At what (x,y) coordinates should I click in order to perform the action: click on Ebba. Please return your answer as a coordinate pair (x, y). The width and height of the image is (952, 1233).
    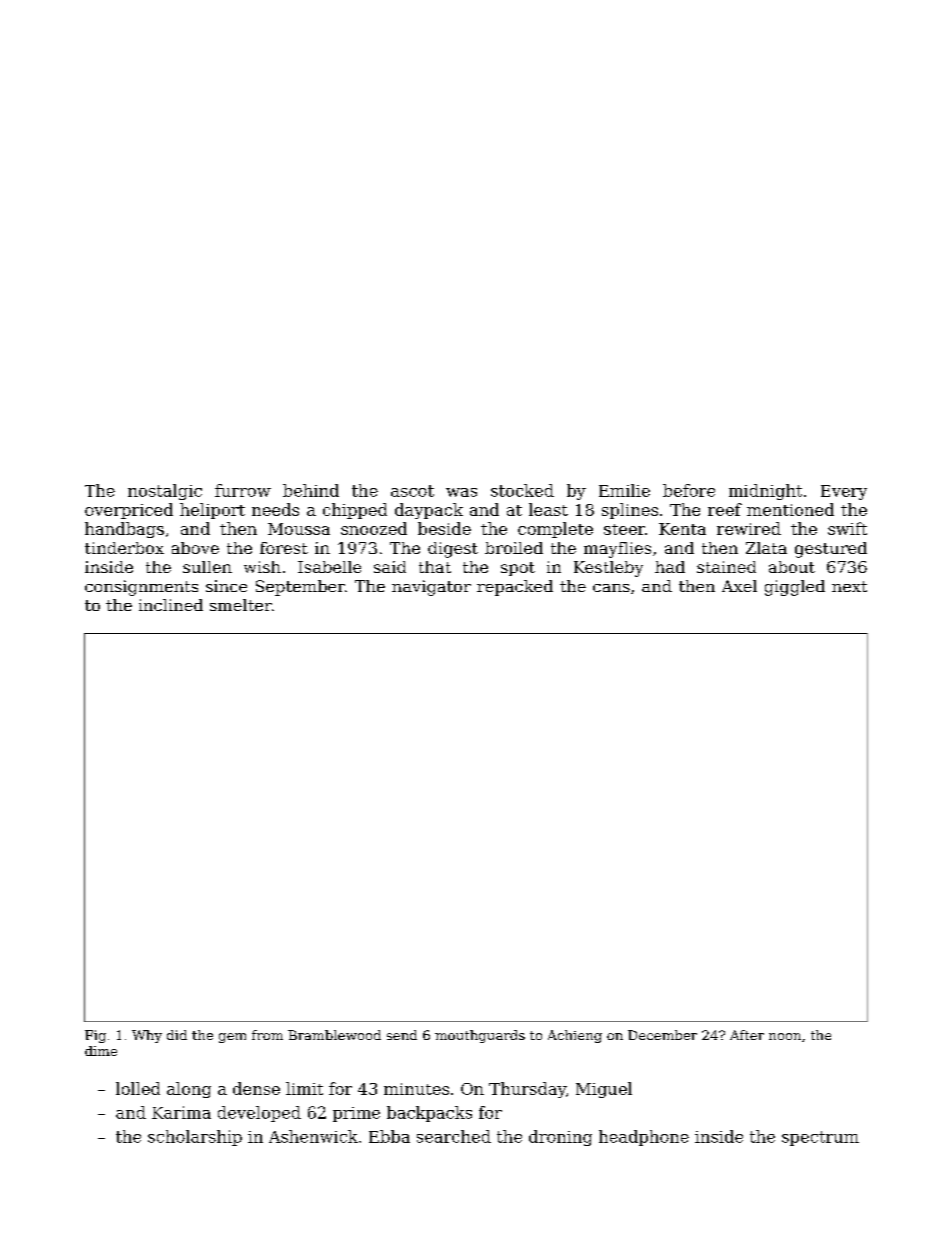
    Looking at the image, I should click on (389, 1136).
